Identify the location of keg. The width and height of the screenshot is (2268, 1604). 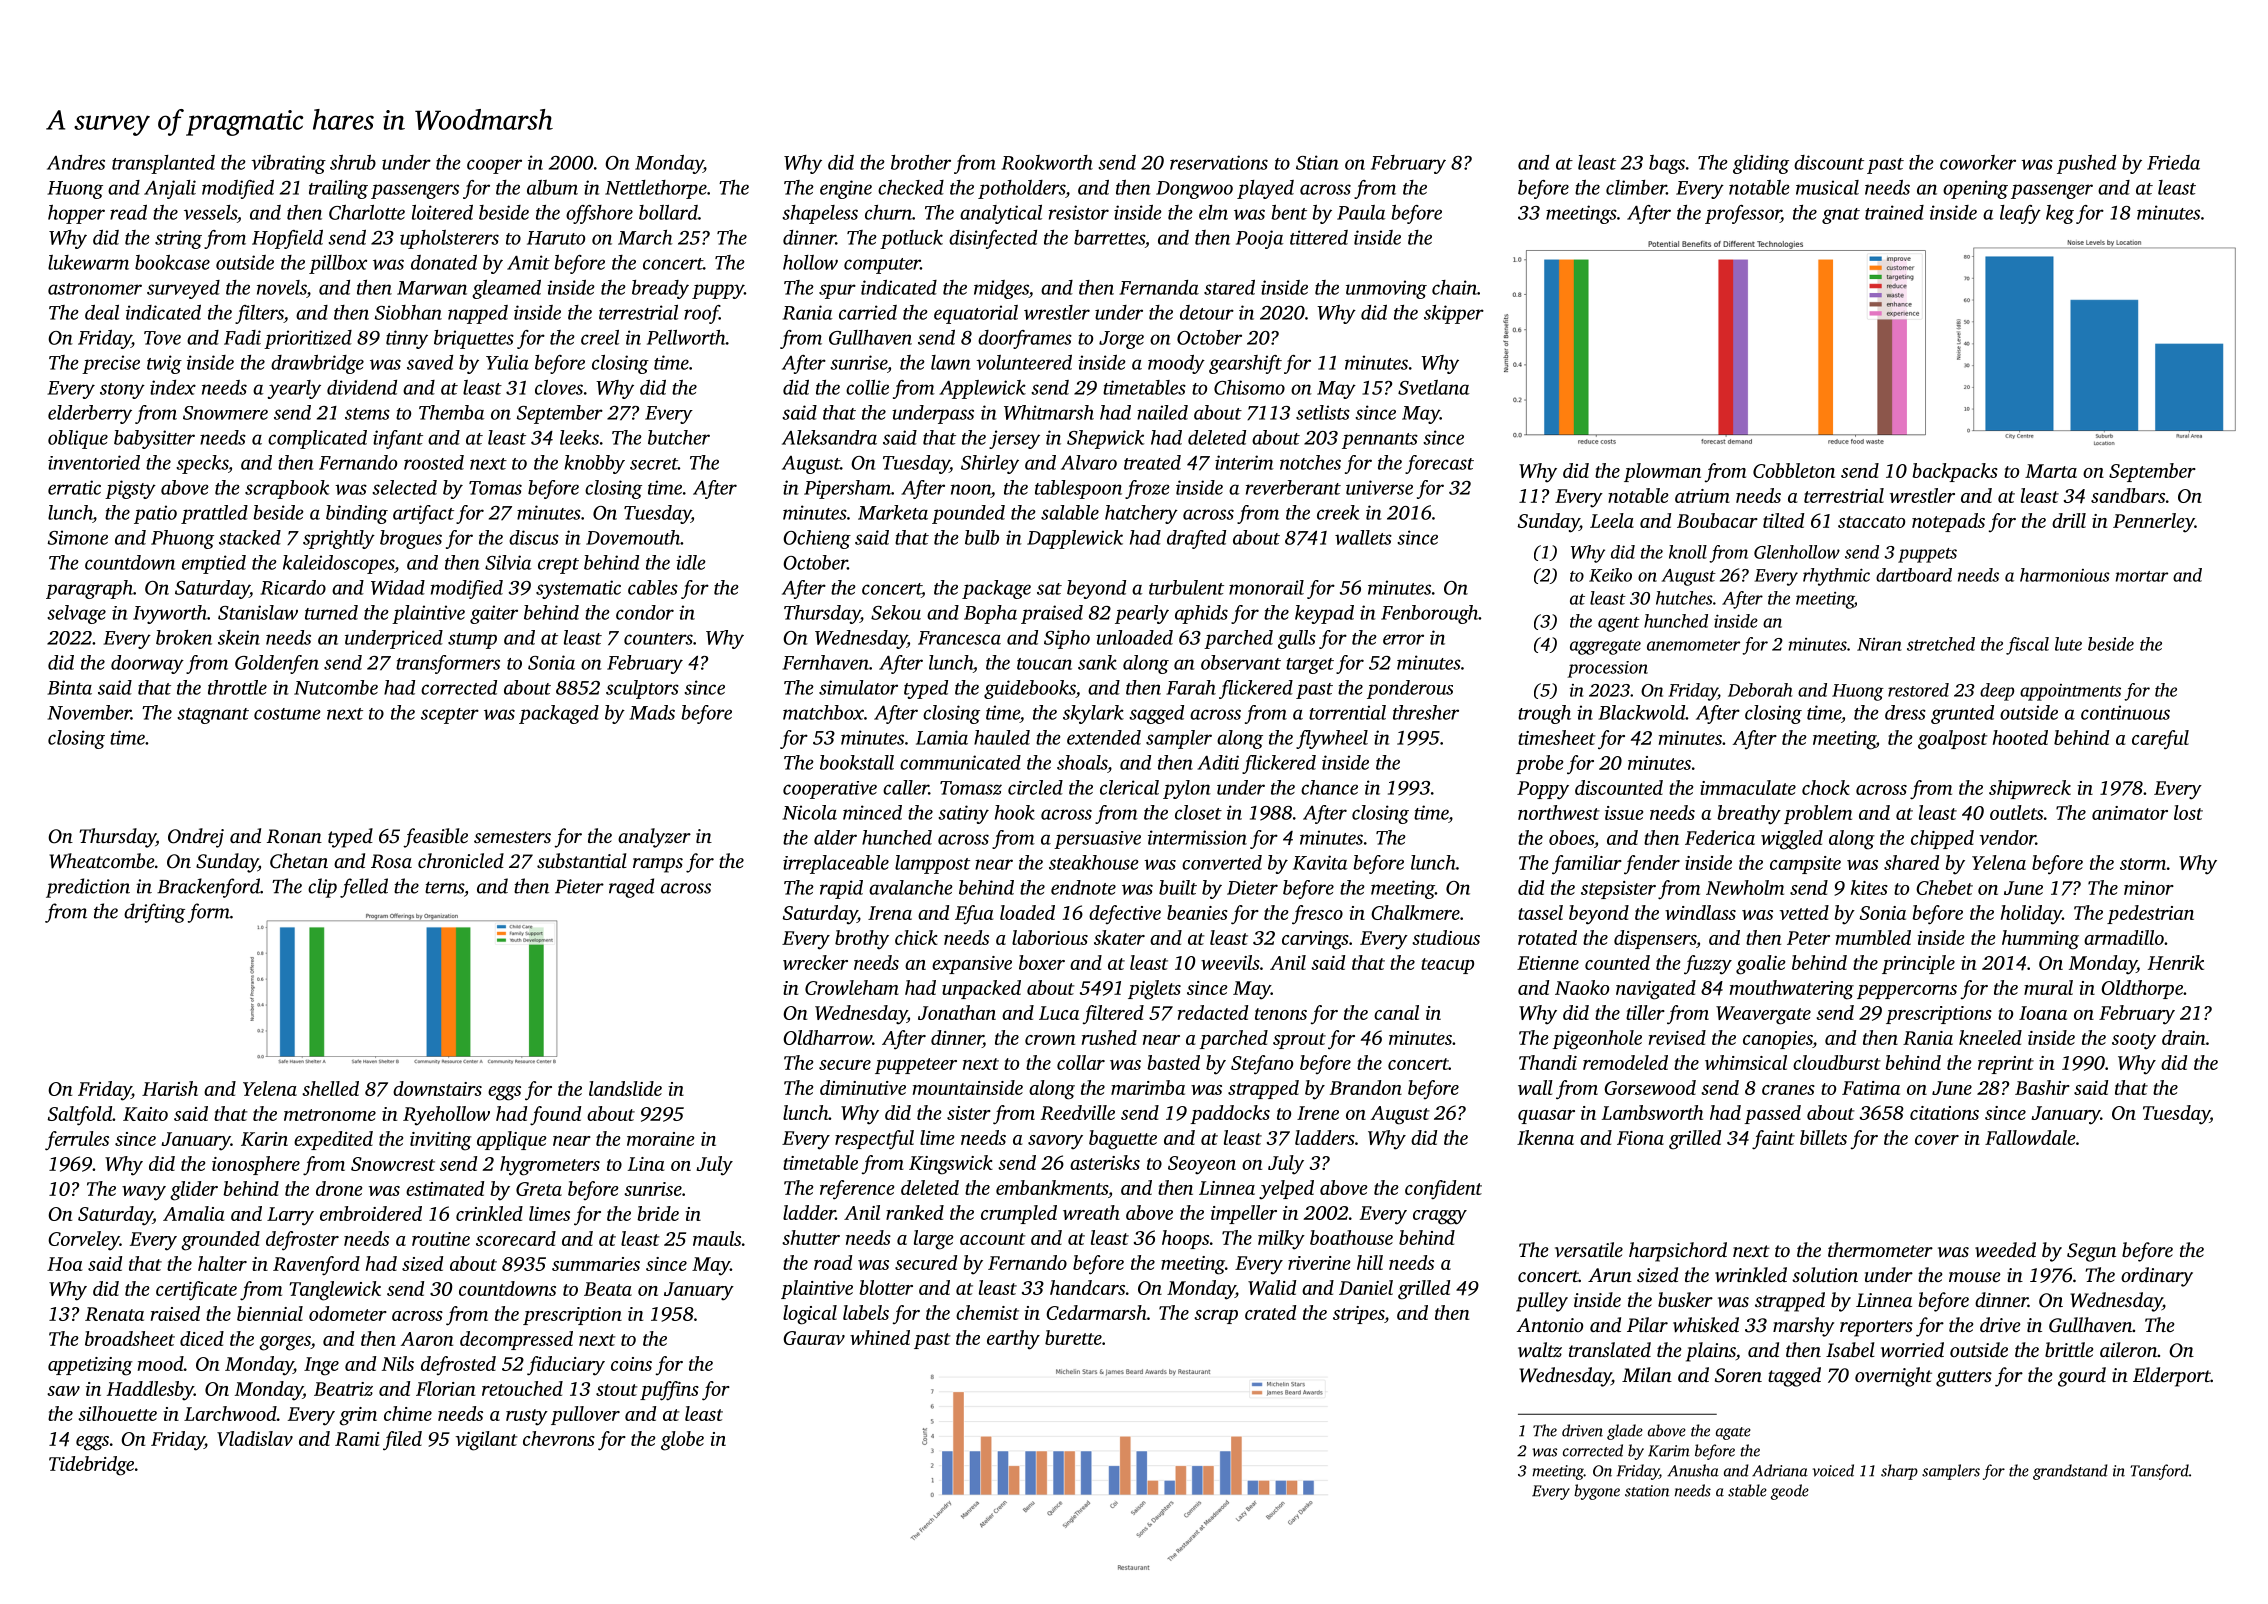
(2060, 214).
